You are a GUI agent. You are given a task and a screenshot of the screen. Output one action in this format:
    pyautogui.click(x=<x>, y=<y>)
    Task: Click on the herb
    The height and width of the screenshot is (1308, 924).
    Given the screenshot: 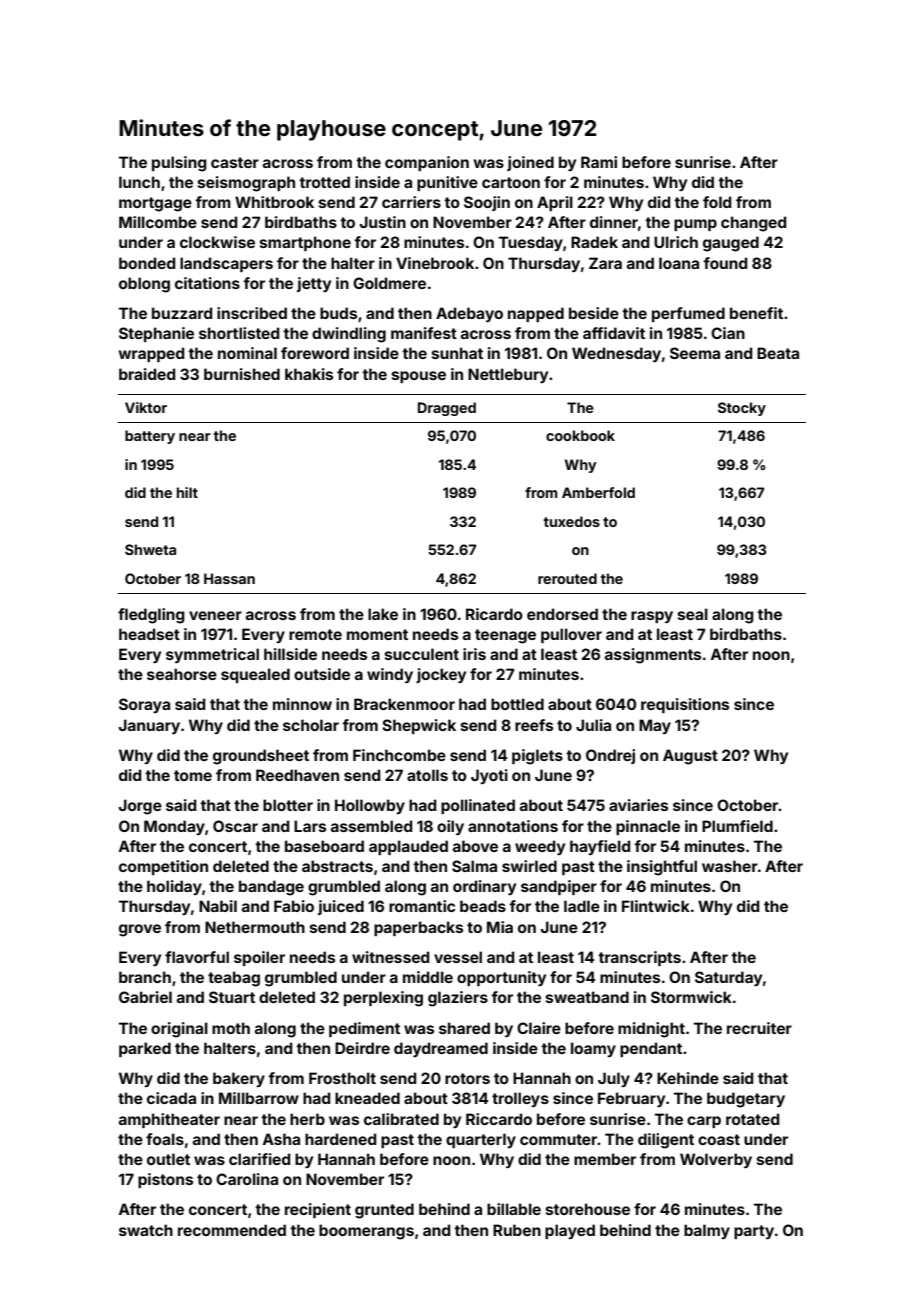 What is the action you would take?
    pyautogui.click(x=307, y=1119)
